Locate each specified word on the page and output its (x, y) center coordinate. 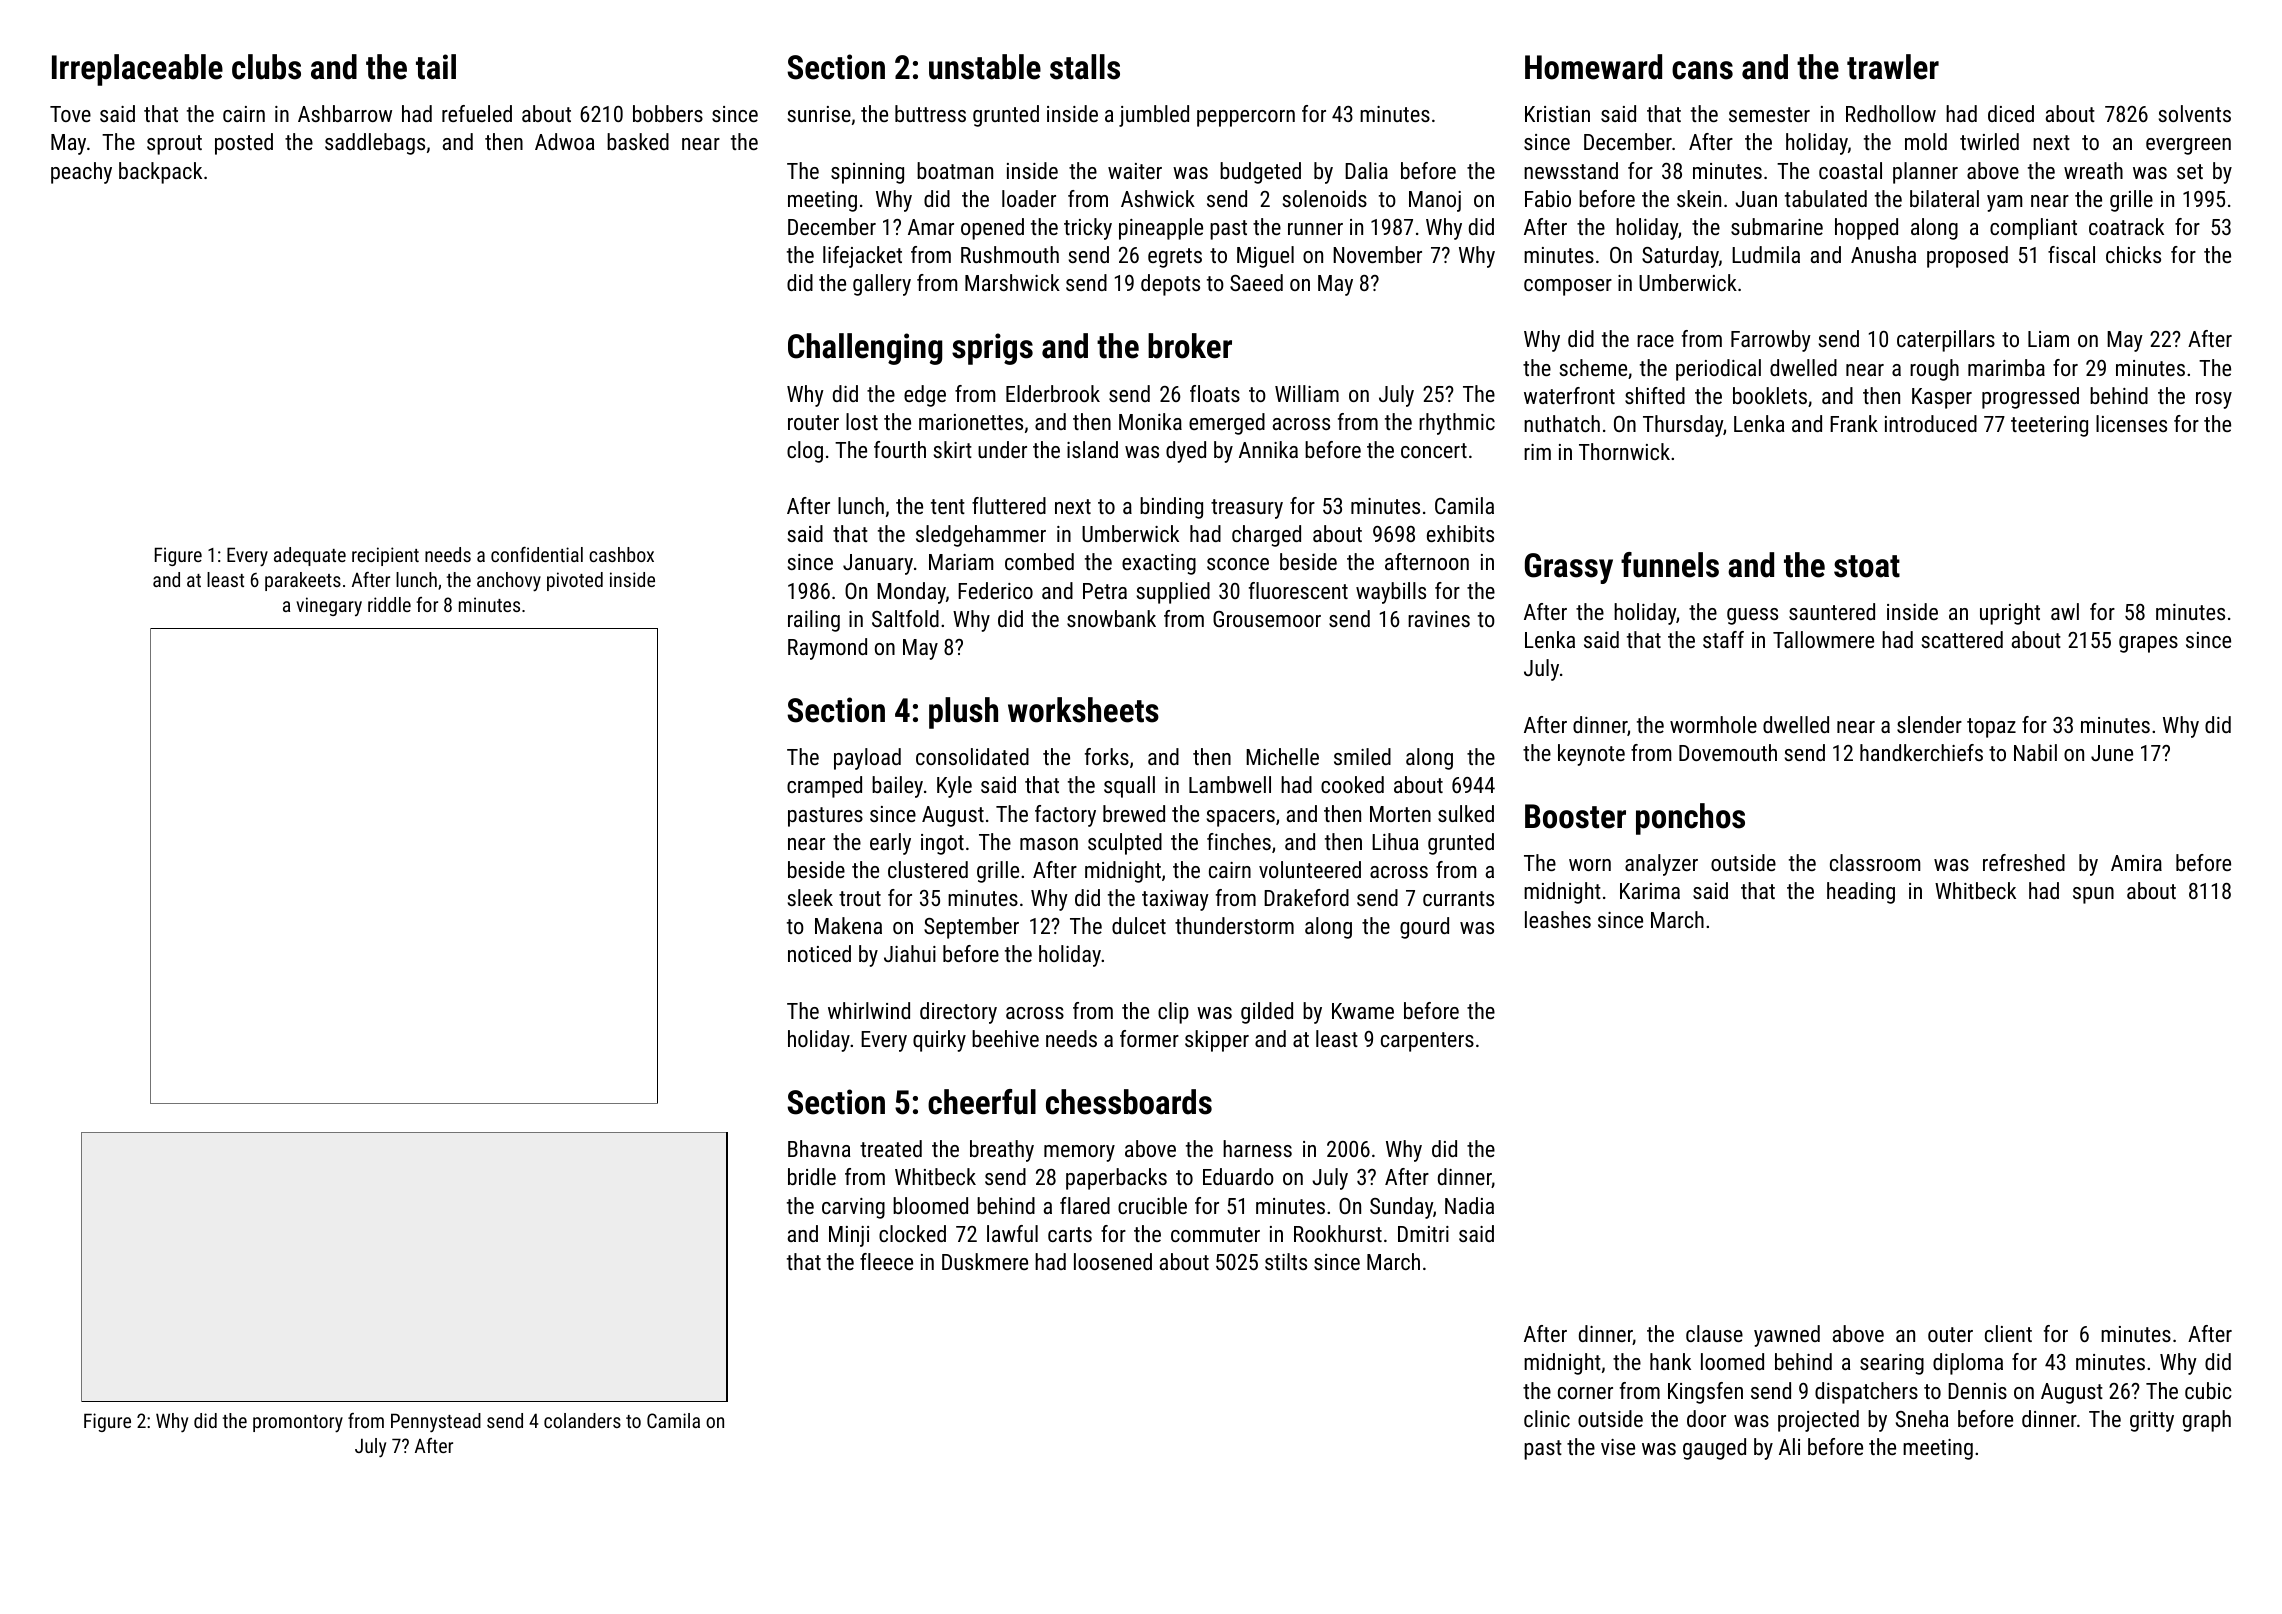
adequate (310, 556)
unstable (985, 67)
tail (436, 67)
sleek (810, 897)
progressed (2030, 398)
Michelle (1282, 756)
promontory (298, 1424)
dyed (1186, 452)
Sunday (1401, 1208)
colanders (582, 1420)
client (2008, 1333)
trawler (1893, 67)
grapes (2148, 644)
